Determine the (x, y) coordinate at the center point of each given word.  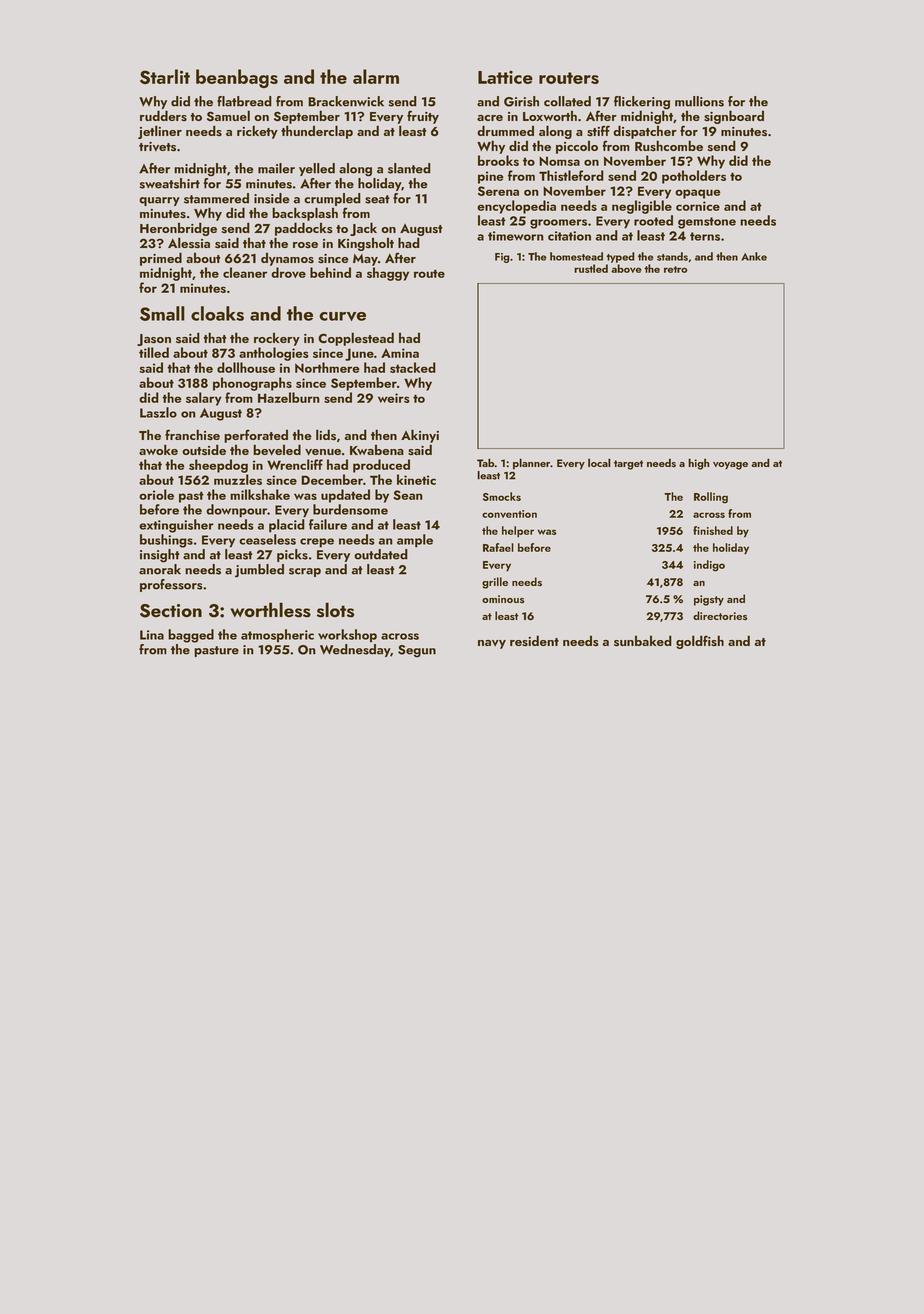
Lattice (505, 77)
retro (675, 269)
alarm (376, 76)
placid (287, 526)
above (626, 268)
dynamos (287, 259)
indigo (709, 566)
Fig (502, 258)
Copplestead (356, 339)
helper (518, 532)
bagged (191, 636)
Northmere (327, 367)
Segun (417, 651)
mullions (699, 101)
